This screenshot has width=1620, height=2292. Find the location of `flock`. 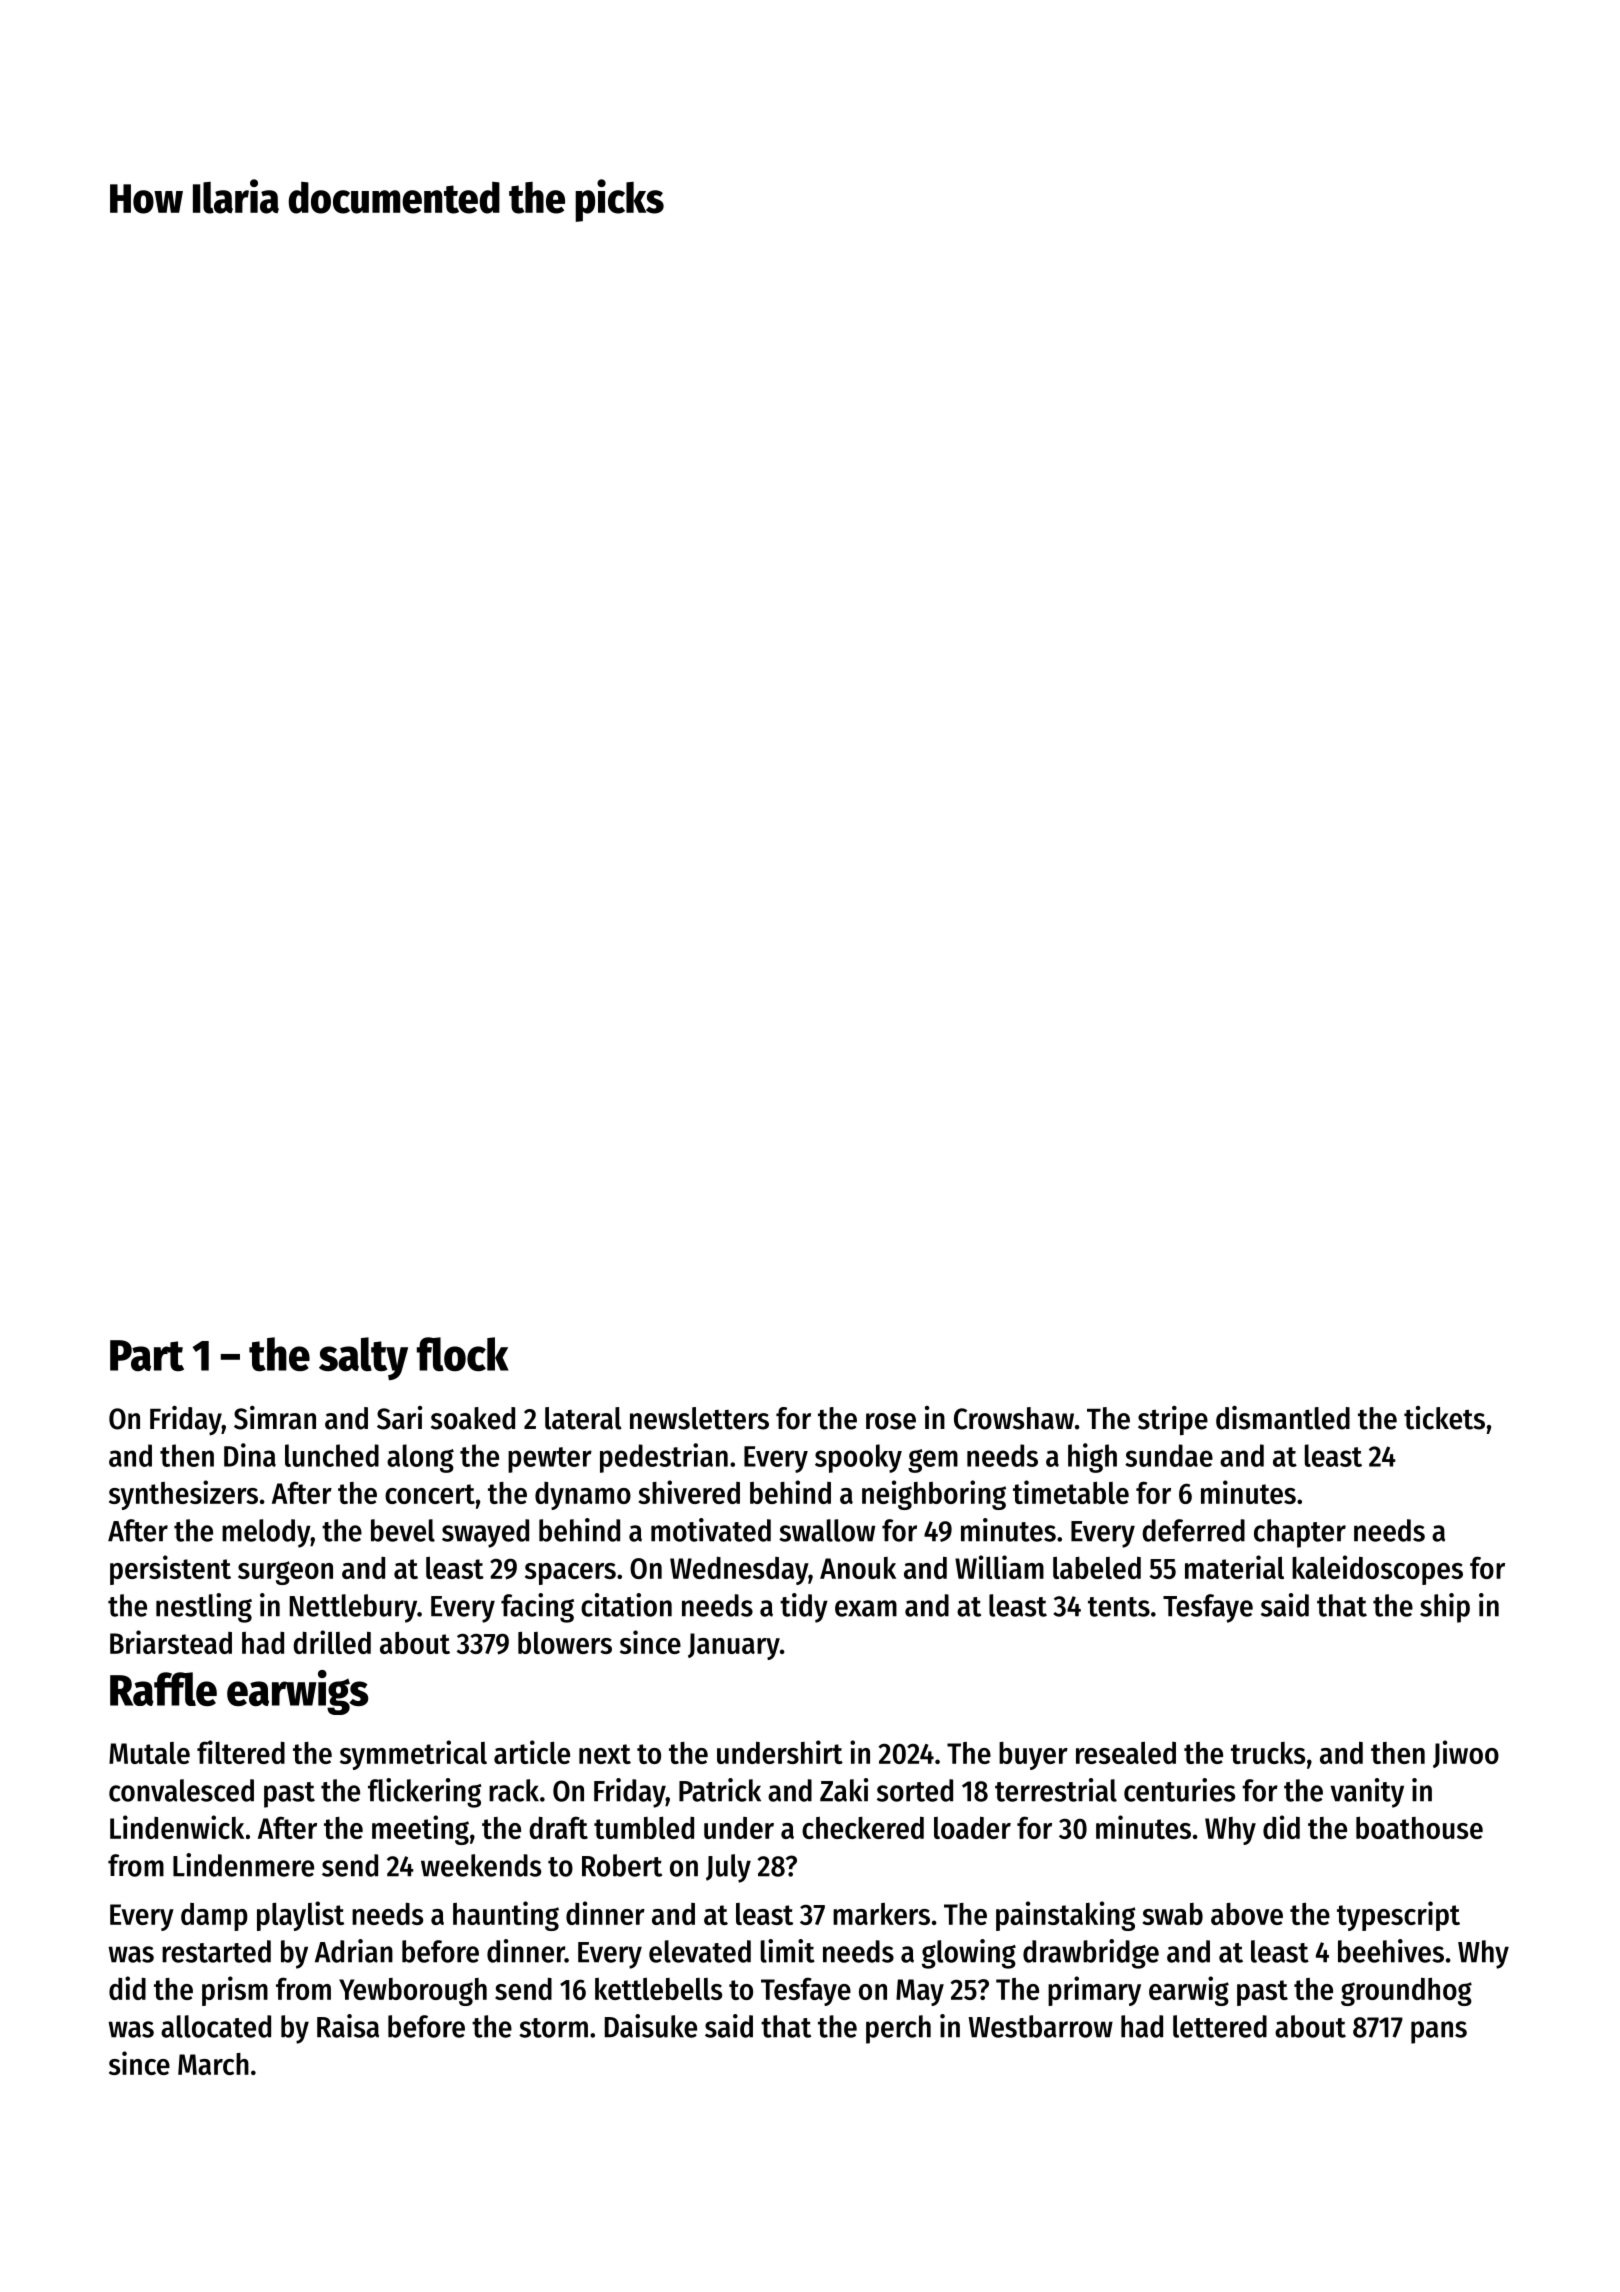

flock is located at coordinates (463, 1354).
